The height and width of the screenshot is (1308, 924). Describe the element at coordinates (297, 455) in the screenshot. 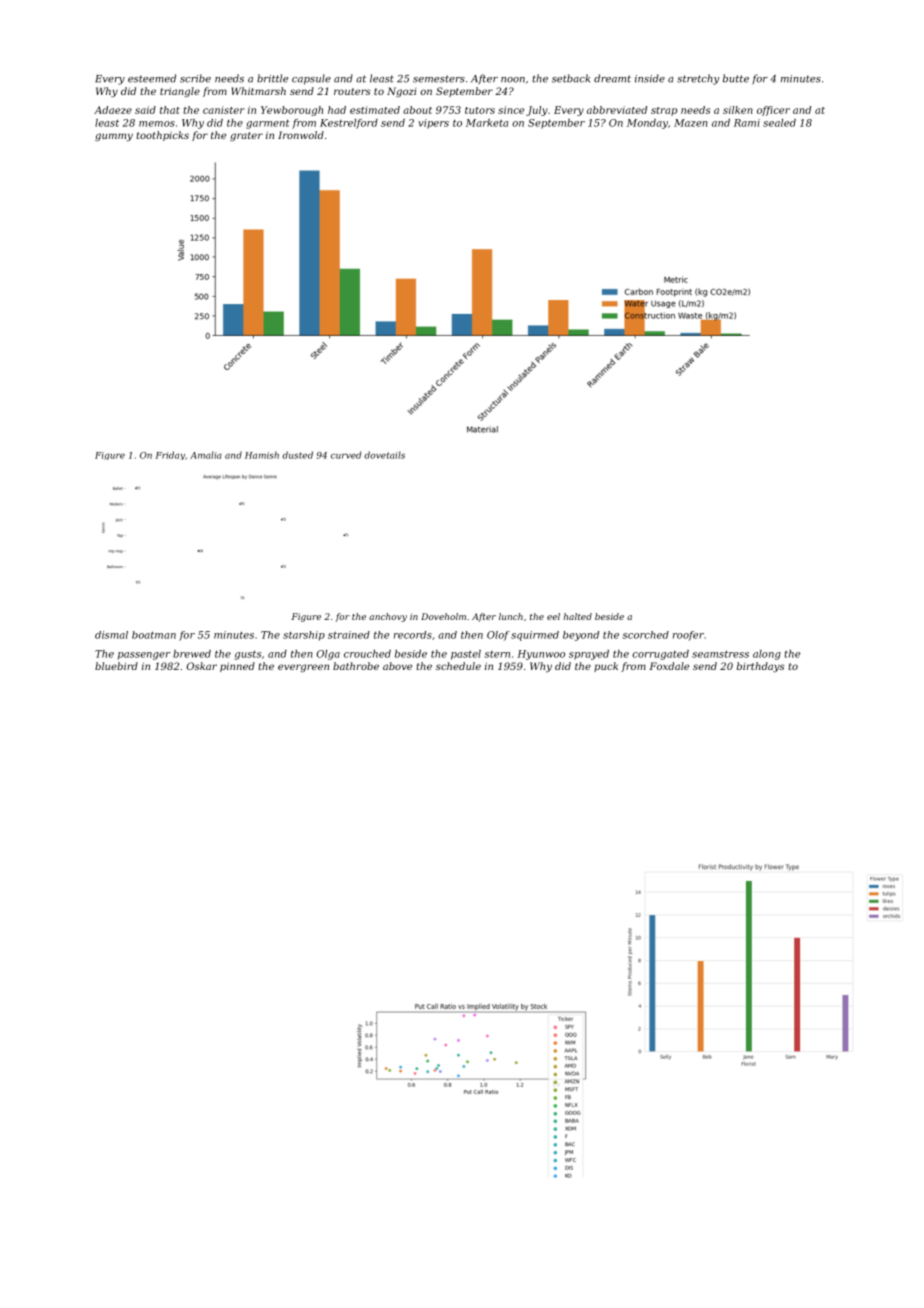

I see `dusted` at that location.
